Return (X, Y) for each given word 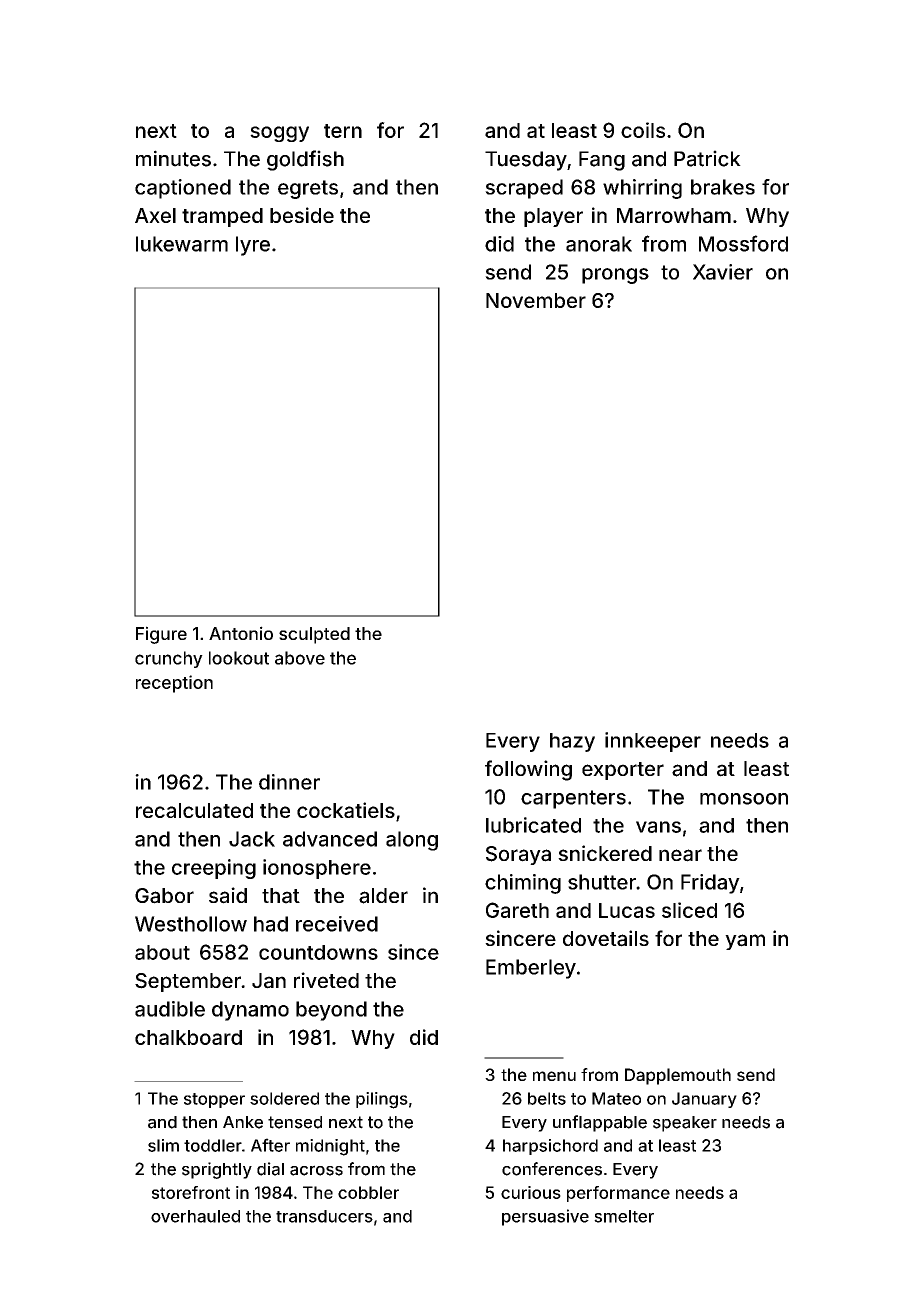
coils (643, 130)
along (412, 841)
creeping (214, 869)
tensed (295, 1122)
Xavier (723, 272)
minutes (173, 158)
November (536, 300)
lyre (253, 246)
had (271, 924)
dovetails (606, 938)
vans (658, 827)
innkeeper (653, 742)
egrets (308, 189)
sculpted (314, 635)
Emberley (531, 969)
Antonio (241, 633)
